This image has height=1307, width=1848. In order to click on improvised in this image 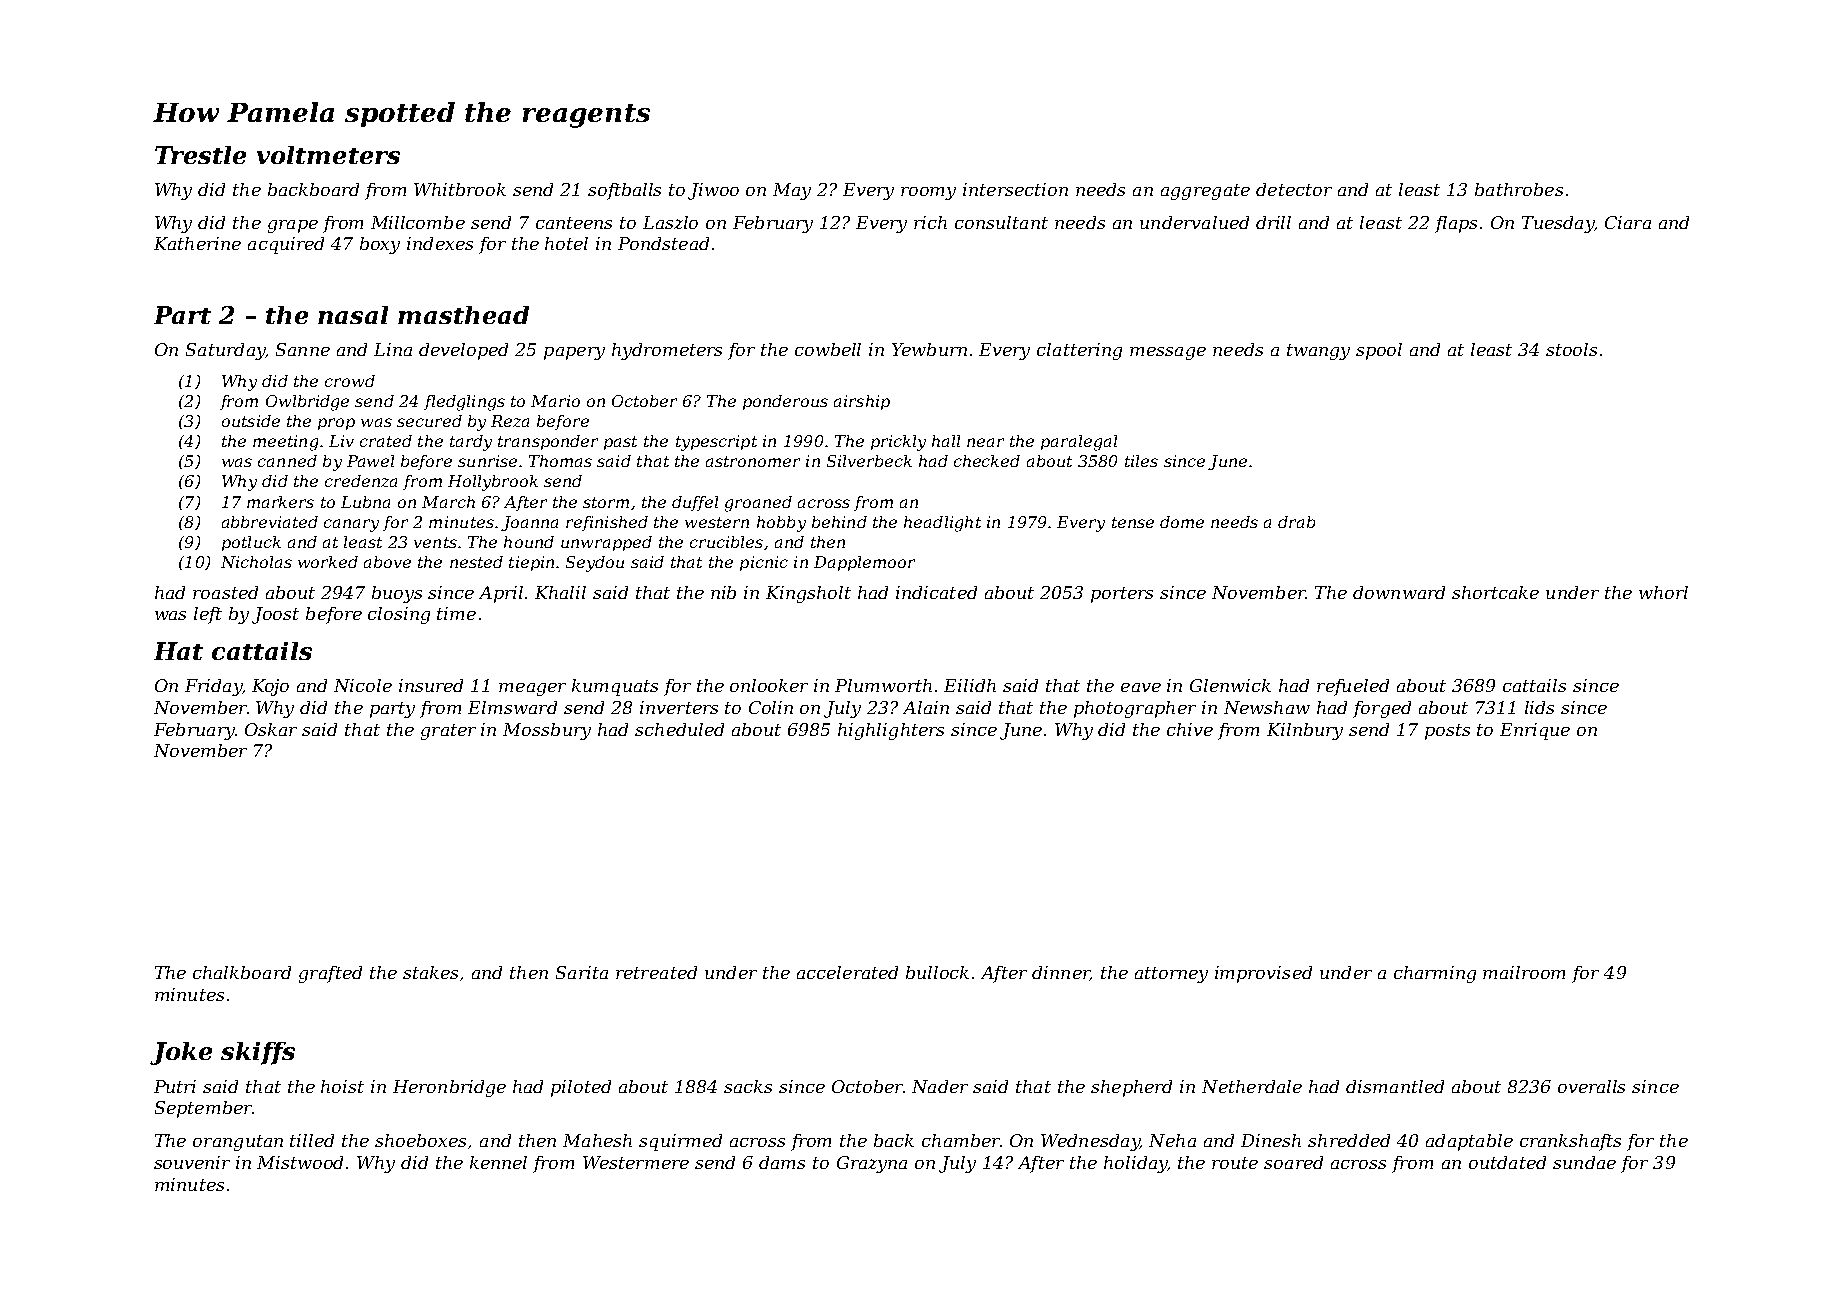, I will do `click(1263, 974)`.
